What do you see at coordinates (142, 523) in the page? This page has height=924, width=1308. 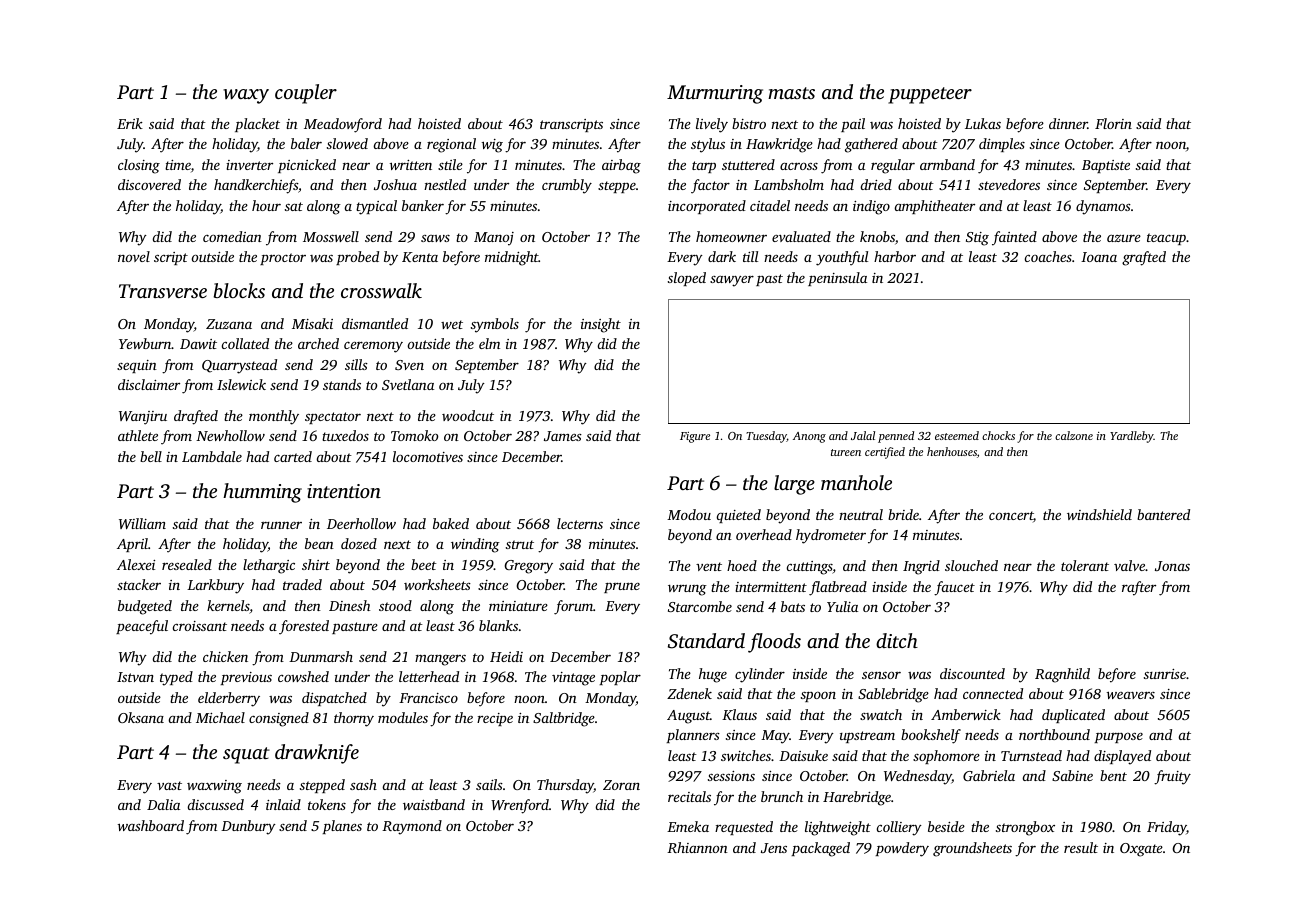 I see `William` at bounding box center [142, 523].
